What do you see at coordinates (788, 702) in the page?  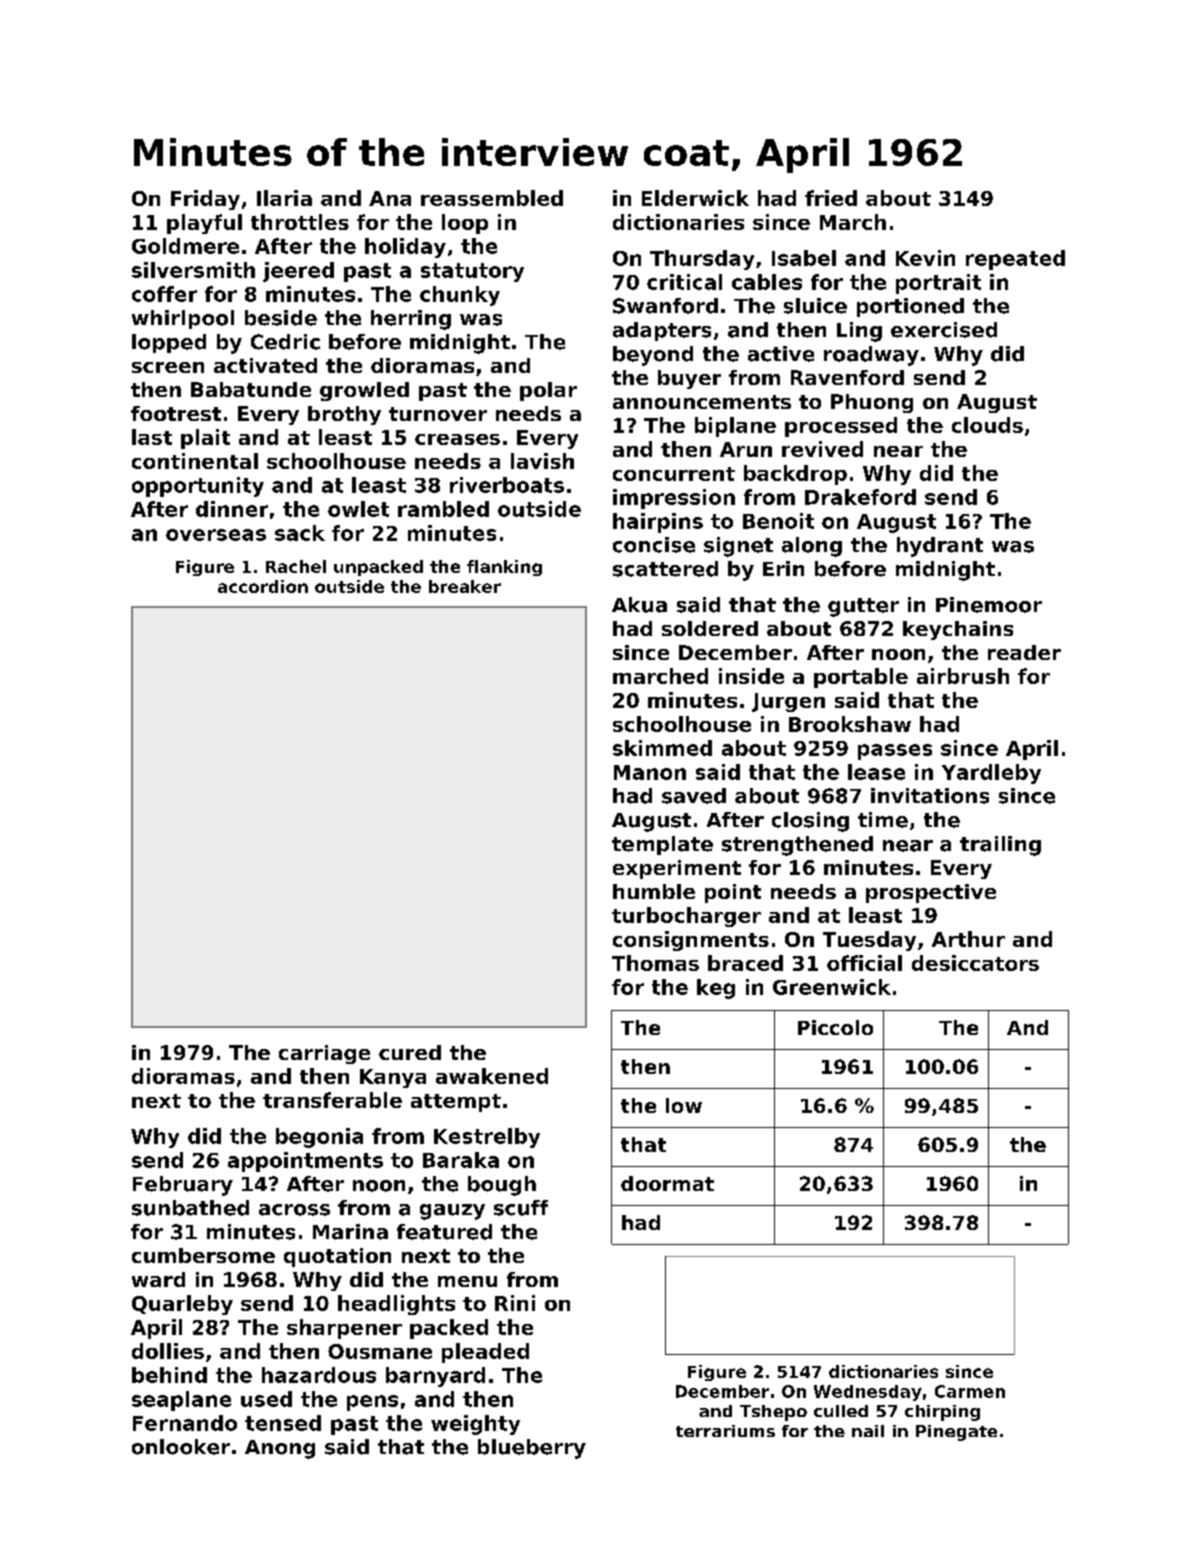 I see `Jurgen` at bounding box center [788, 702].
